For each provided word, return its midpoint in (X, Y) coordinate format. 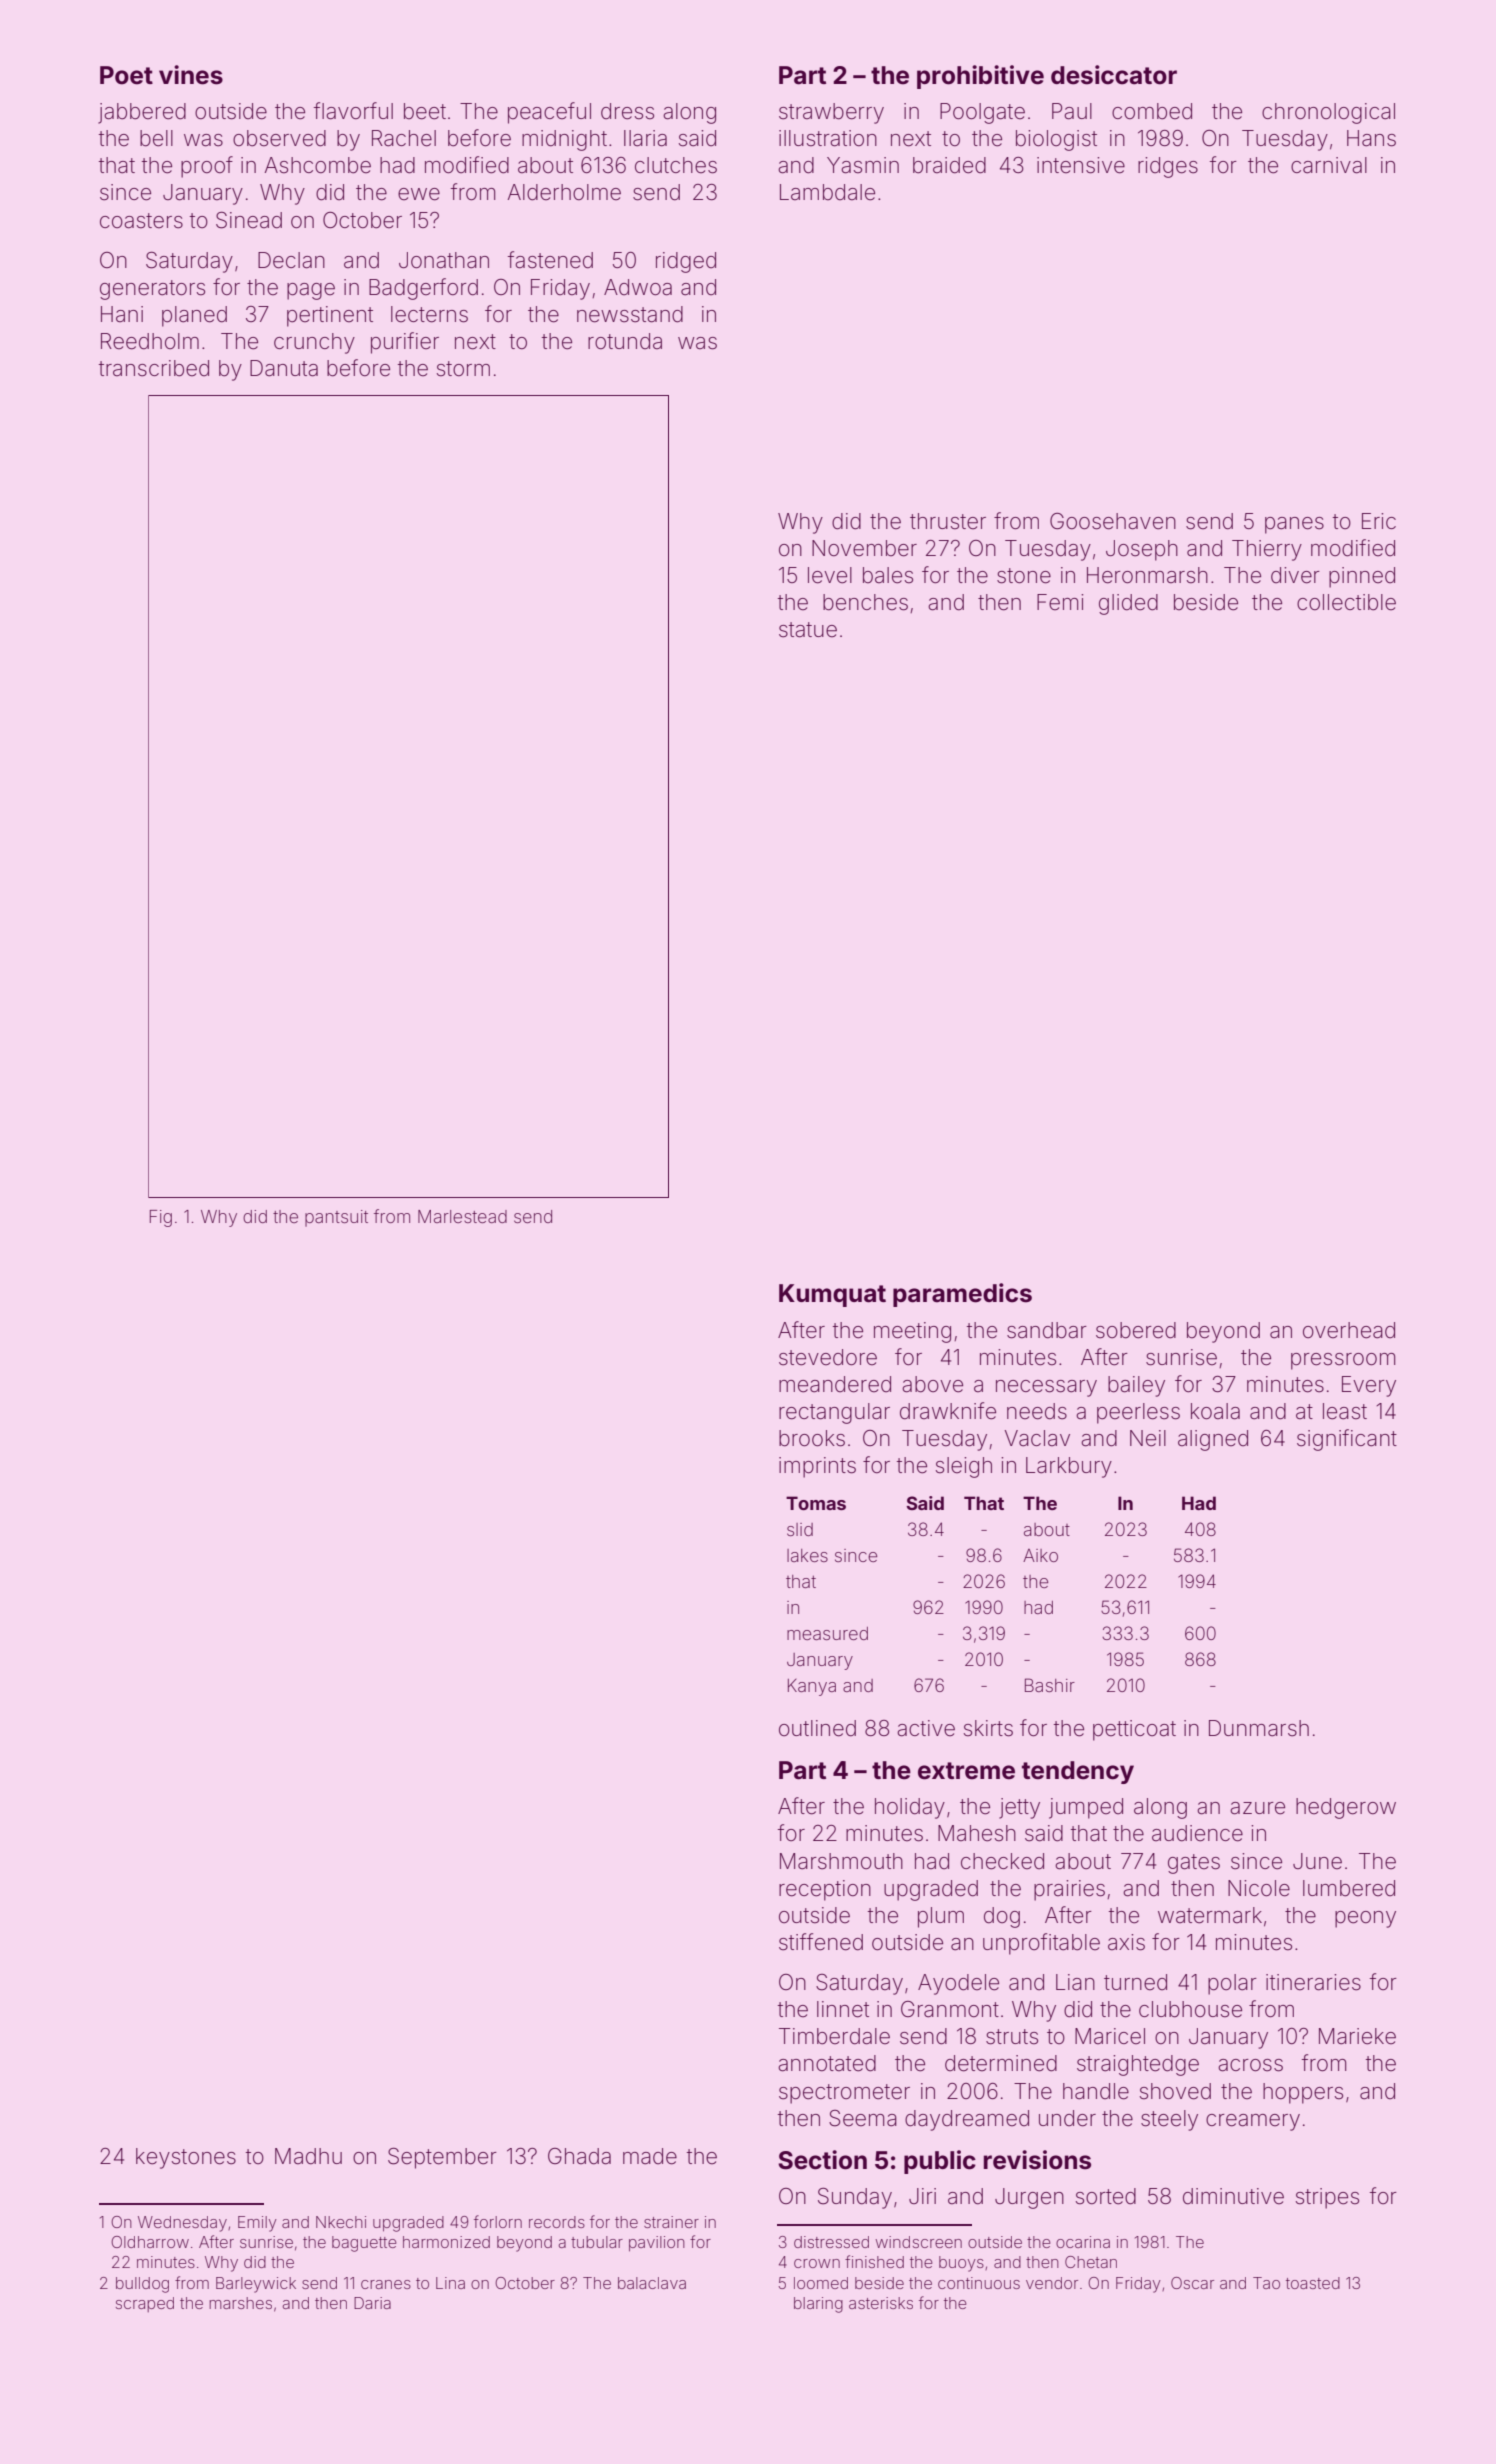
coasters (141, 221)
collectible (1346, 602)
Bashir (1050, 1685)
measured (827, 1633)
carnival (1329, 165)
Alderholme (564, 192)
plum (941, 1917)
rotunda (625, 341)
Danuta (284, 368)
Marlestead (462, 1216)
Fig (161, 1218)
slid (800, 1529)
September (442, 2158)
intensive (1081, 165)
